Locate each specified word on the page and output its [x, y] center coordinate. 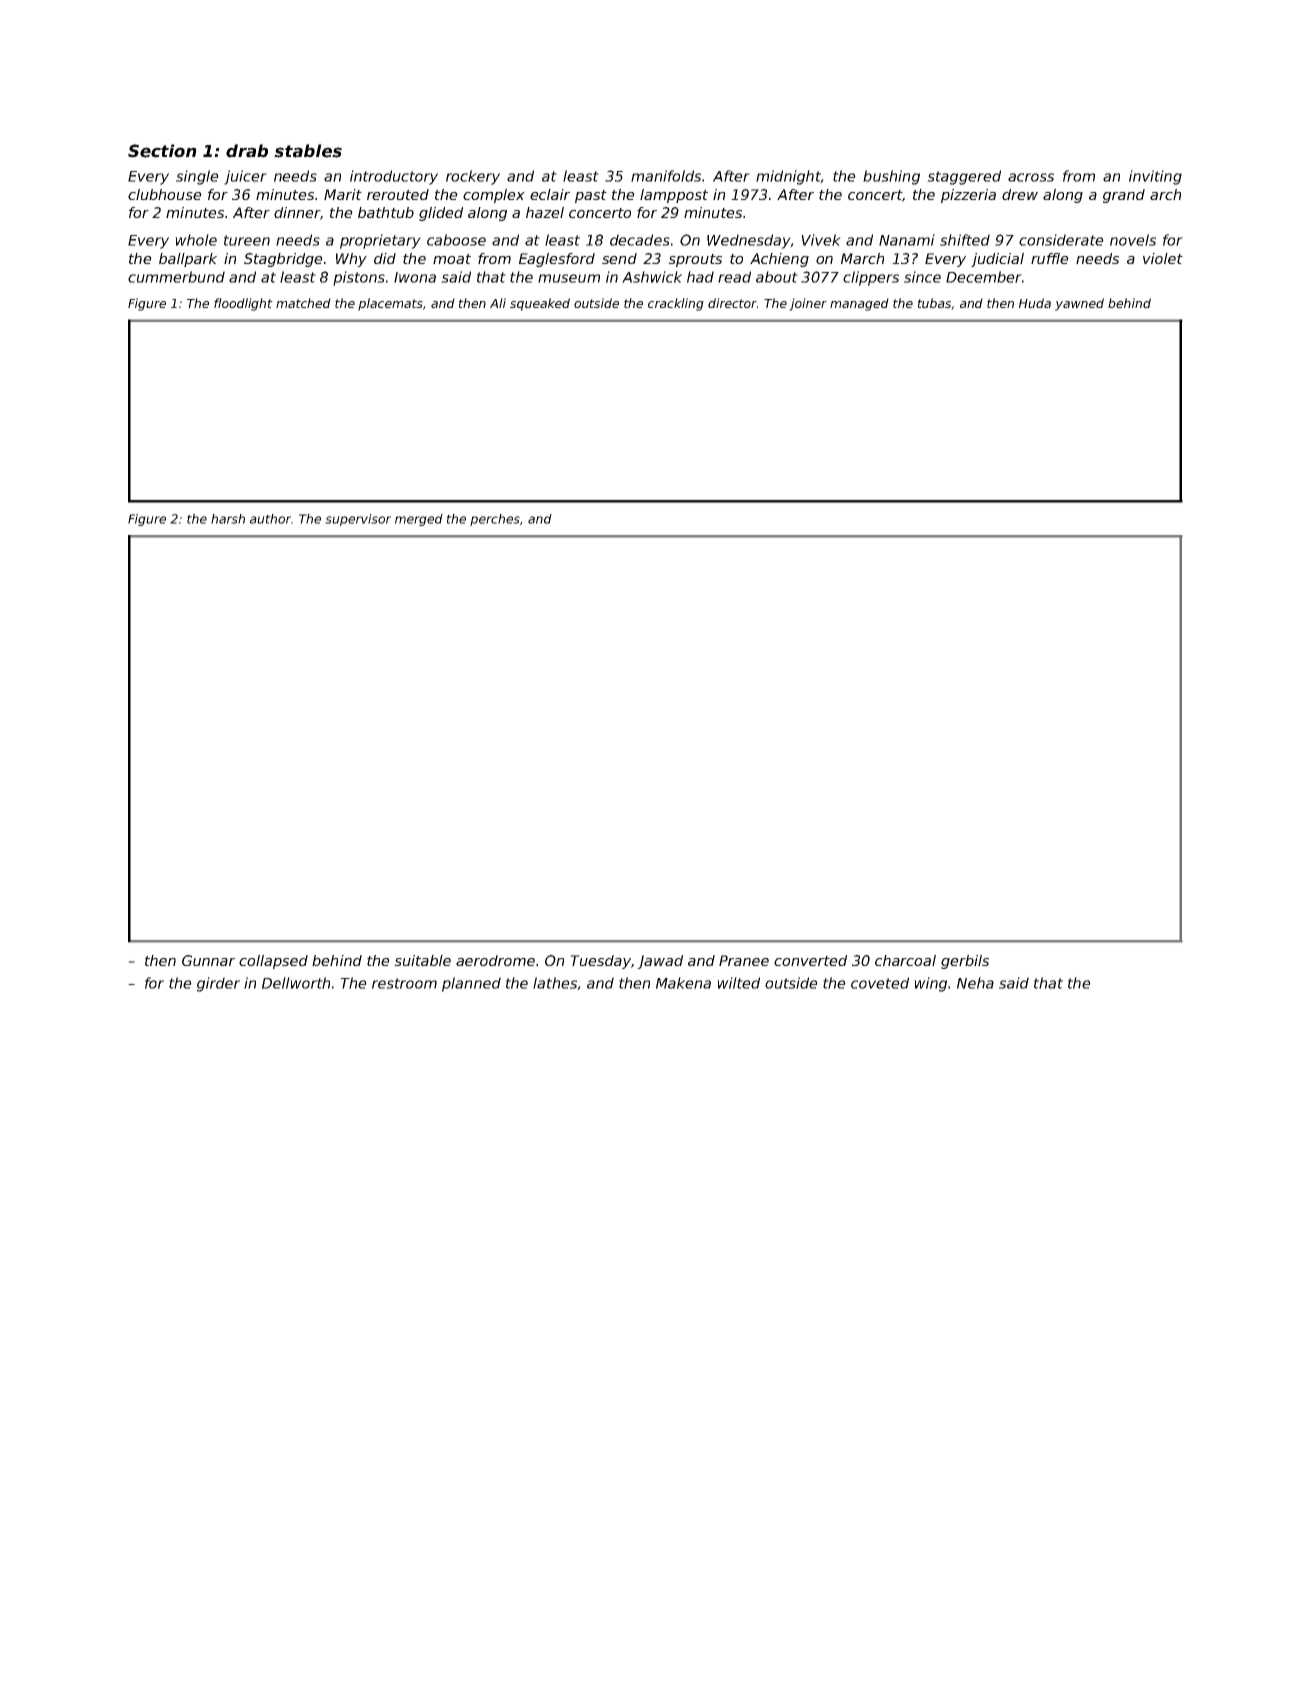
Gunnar [208, 960]
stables [308, 151]
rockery [473, 177]
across [1031, 177]
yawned [1079, 304]
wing [930, 984]
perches [495, 520]
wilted [738, 983]
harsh [228, 519]
